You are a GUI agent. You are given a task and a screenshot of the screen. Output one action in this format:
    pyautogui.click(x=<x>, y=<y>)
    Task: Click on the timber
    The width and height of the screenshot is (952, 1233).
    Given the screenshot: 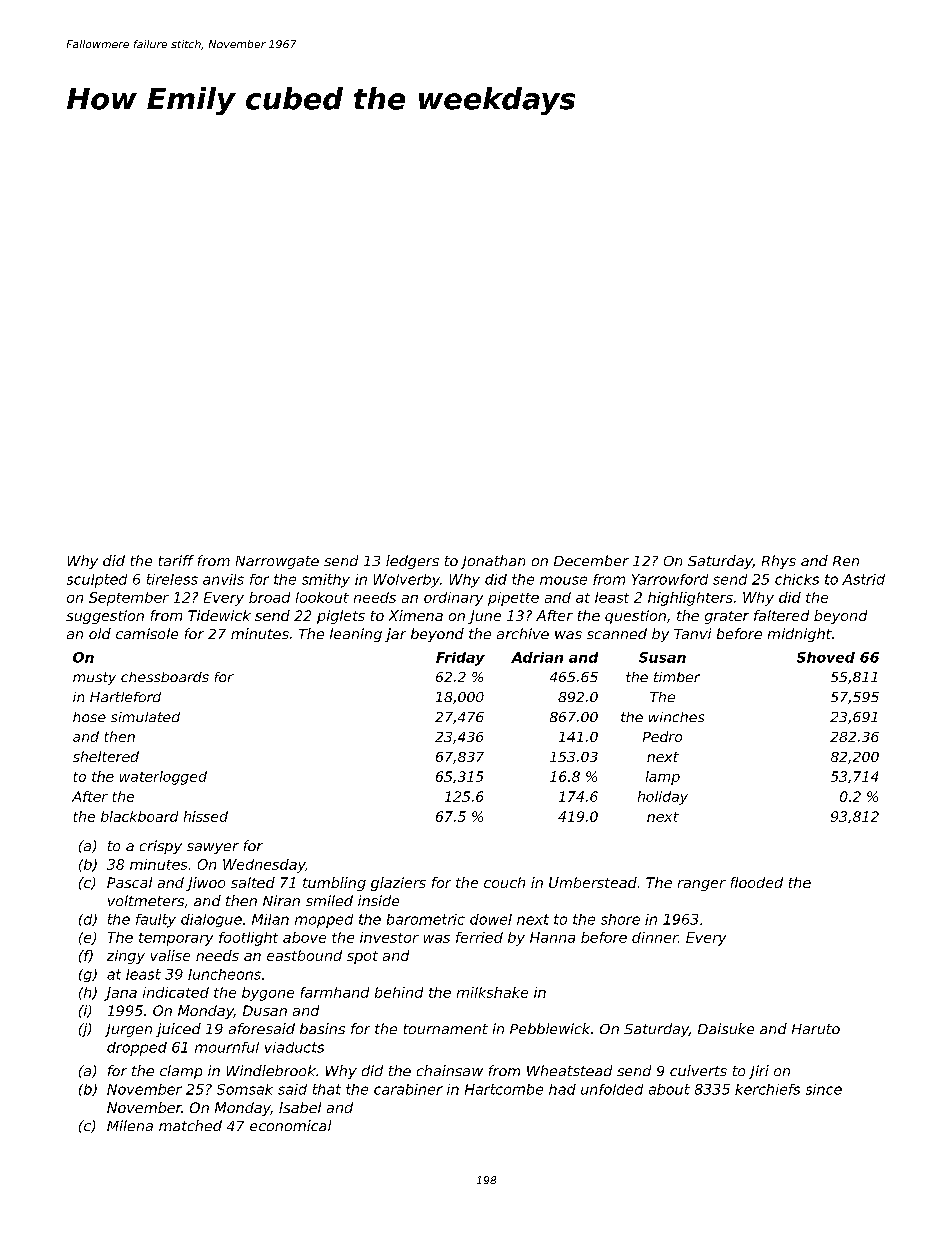 What is the action you would take?
    pyautogui.click(x=677, y=677)
